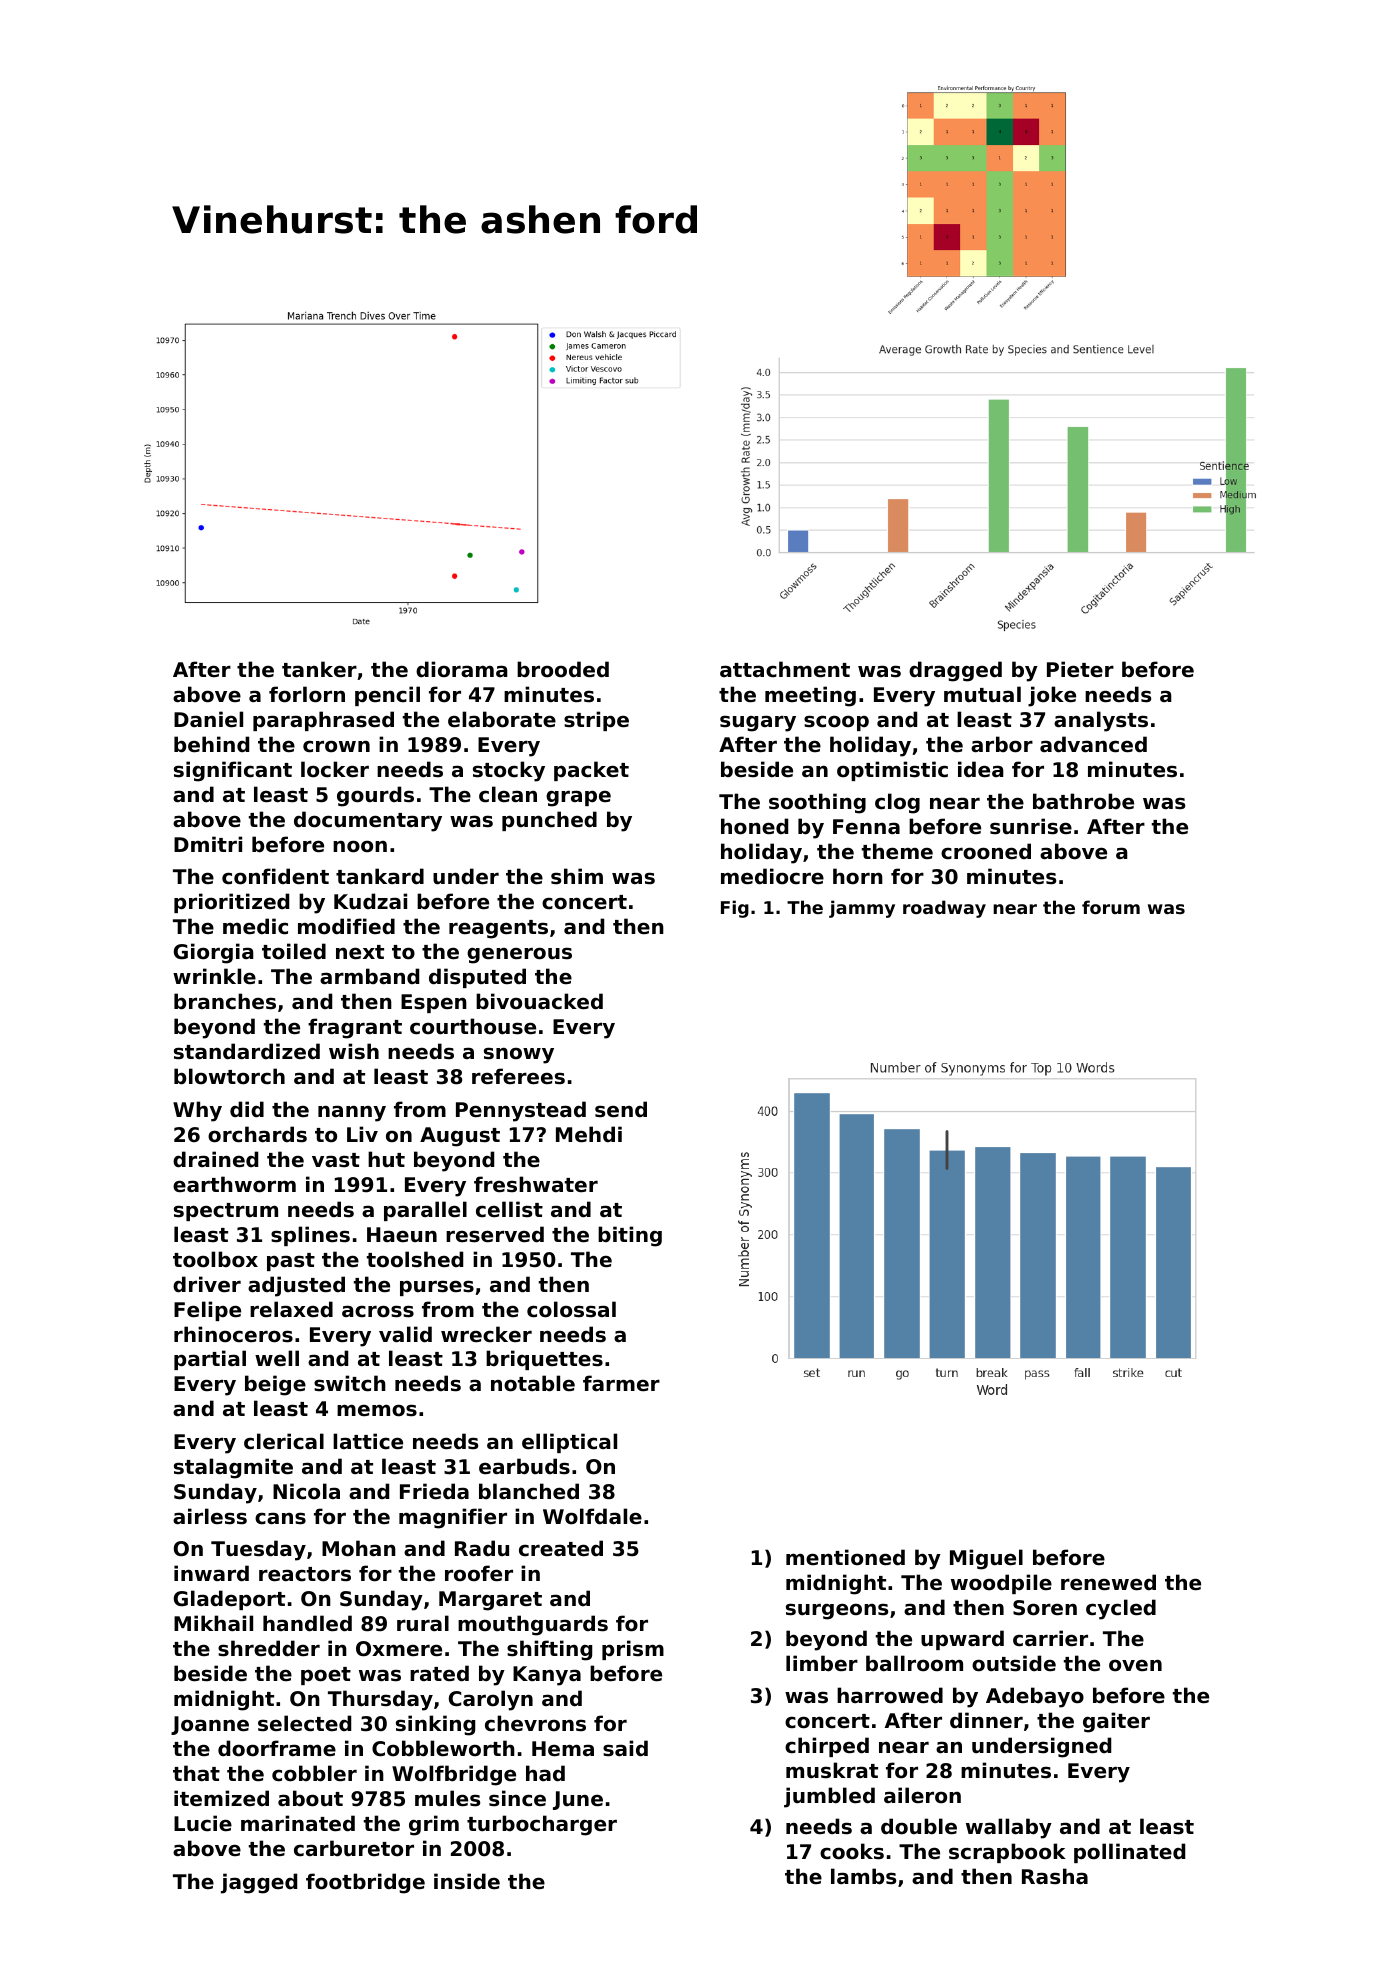 Image resolution: width=1386 pixels, height=1969 pixels. I want to click on farmer, so click(621, 1383).
